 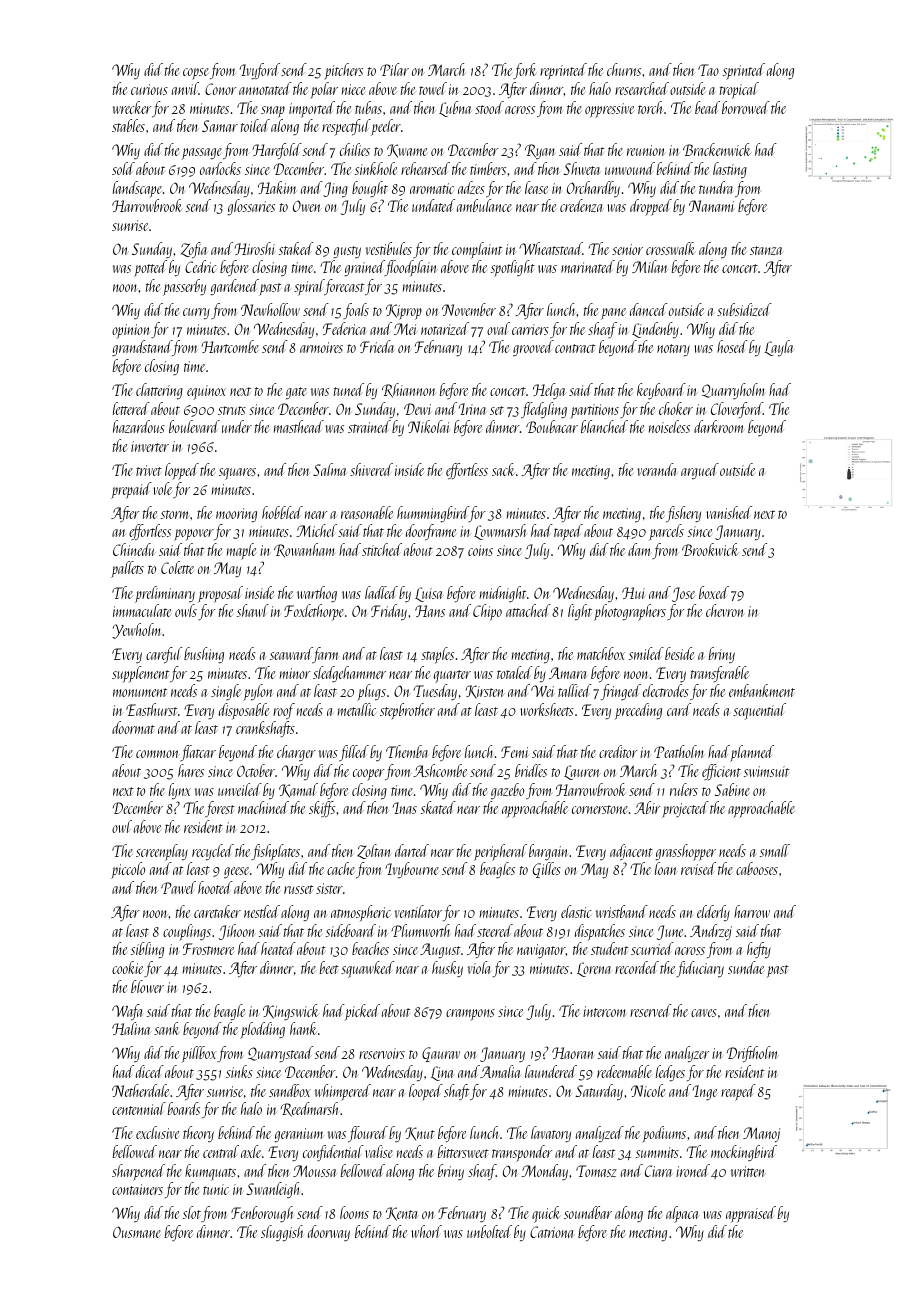 What do you see at coordinates (624, 69) in the page?
I see `churns` at bounding box center [624, 69].
